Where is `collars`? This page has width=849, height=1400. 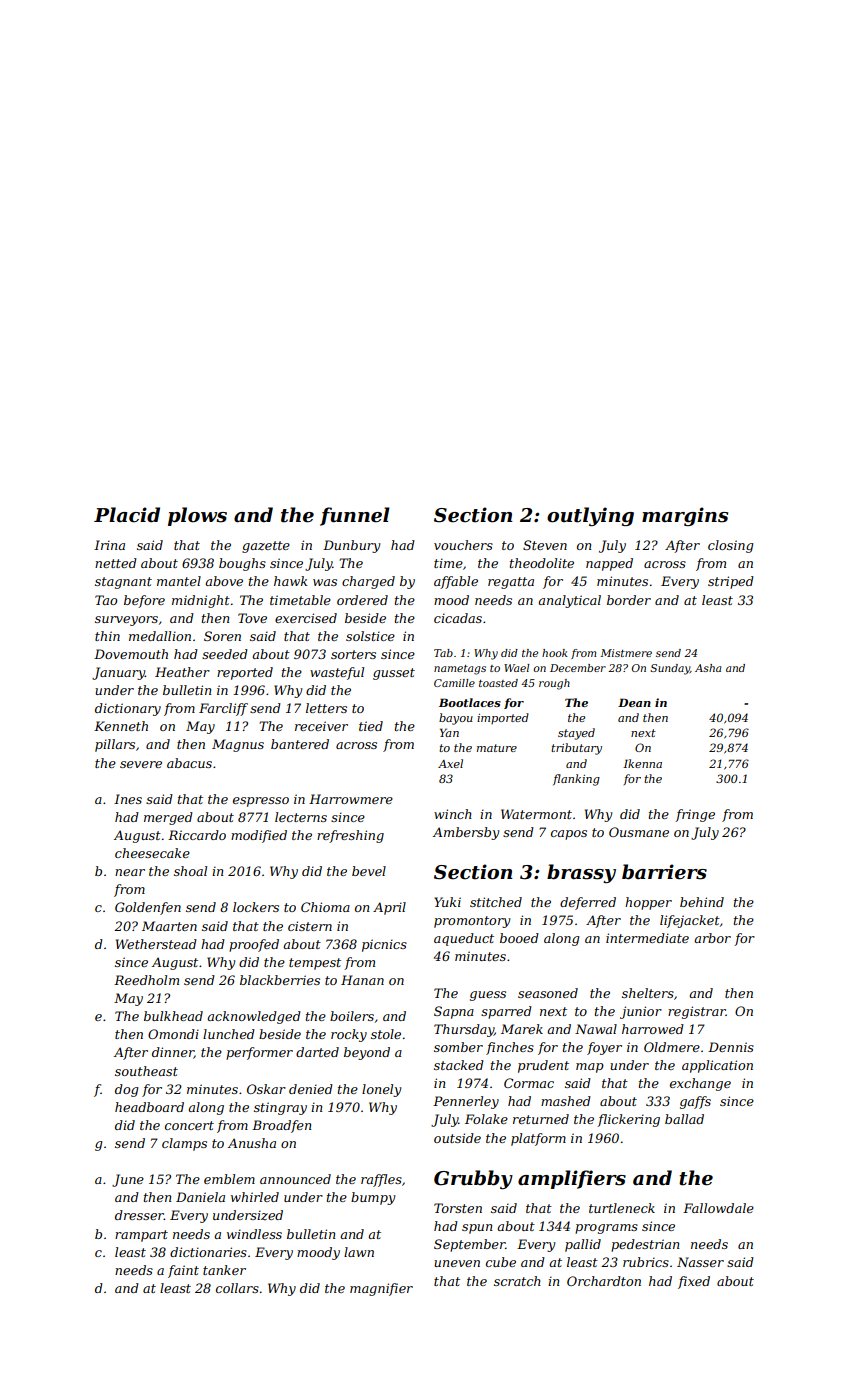
collars is located at coordinates (237, 1288).
